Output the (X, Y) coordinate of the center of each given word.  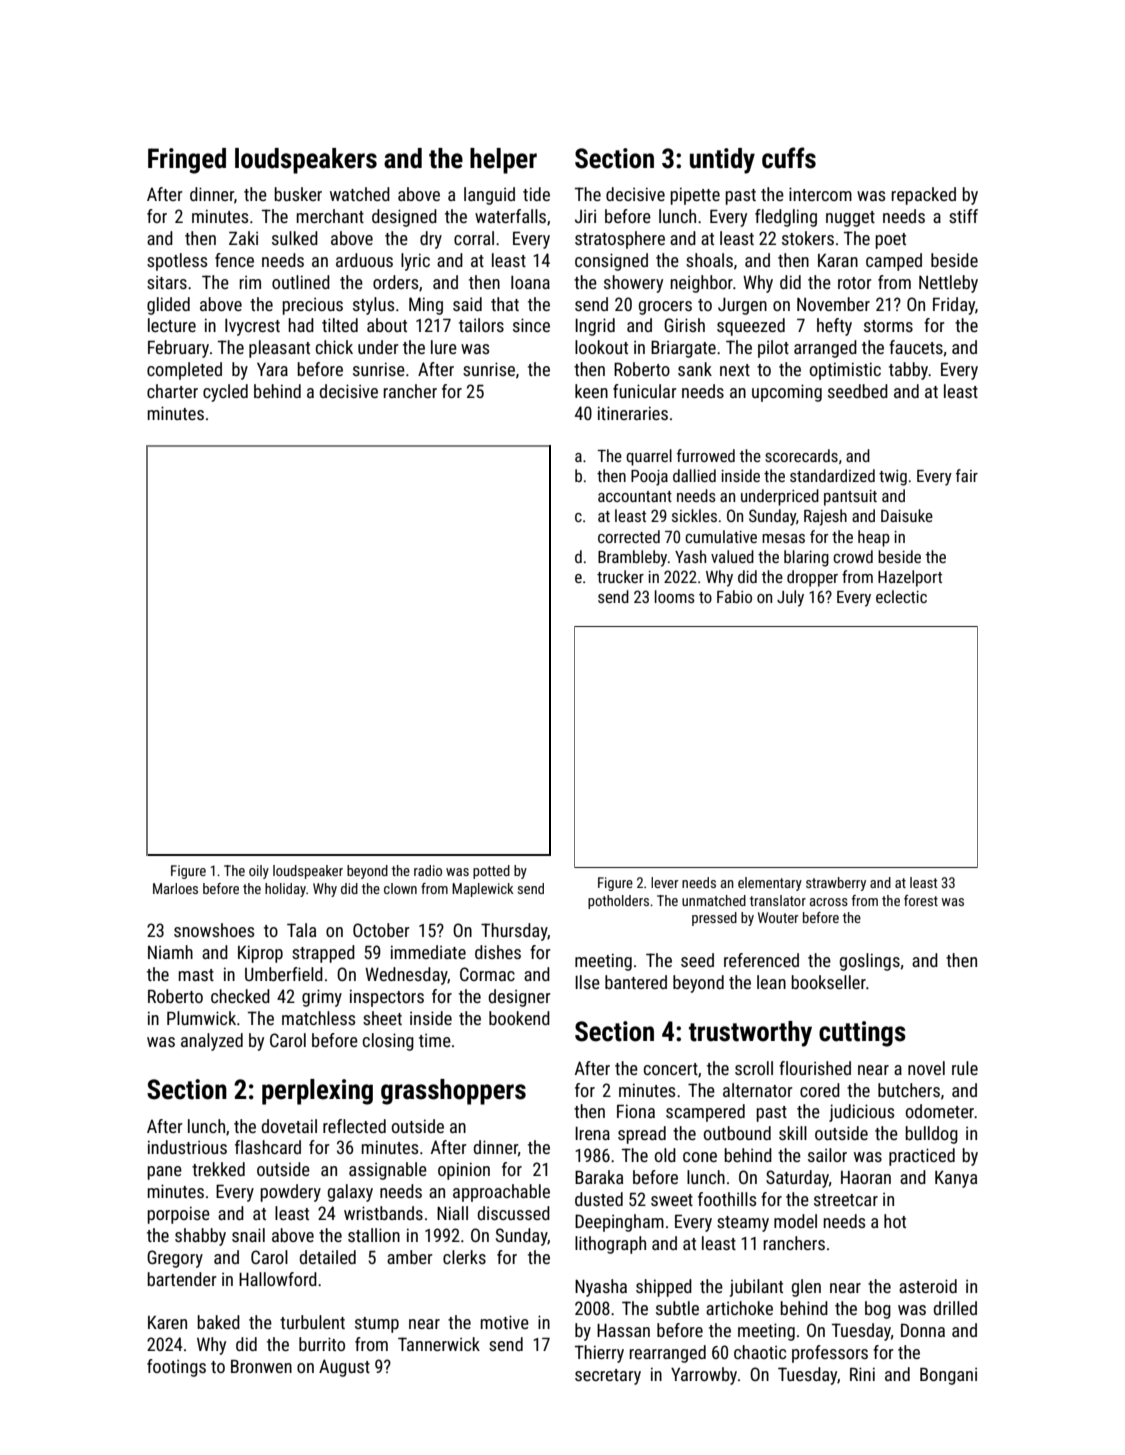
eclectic (901, 596)
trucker (620, 576)
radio (428, 870)
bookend (519, 1018)
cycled (225, 393)
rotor (855, 283)
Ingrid (595, 327)
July (790, 598)
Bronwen (261, 1366)
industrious (187, 1147)
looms (675, 596)
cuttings (862, 1034)
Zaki (243, 238)
